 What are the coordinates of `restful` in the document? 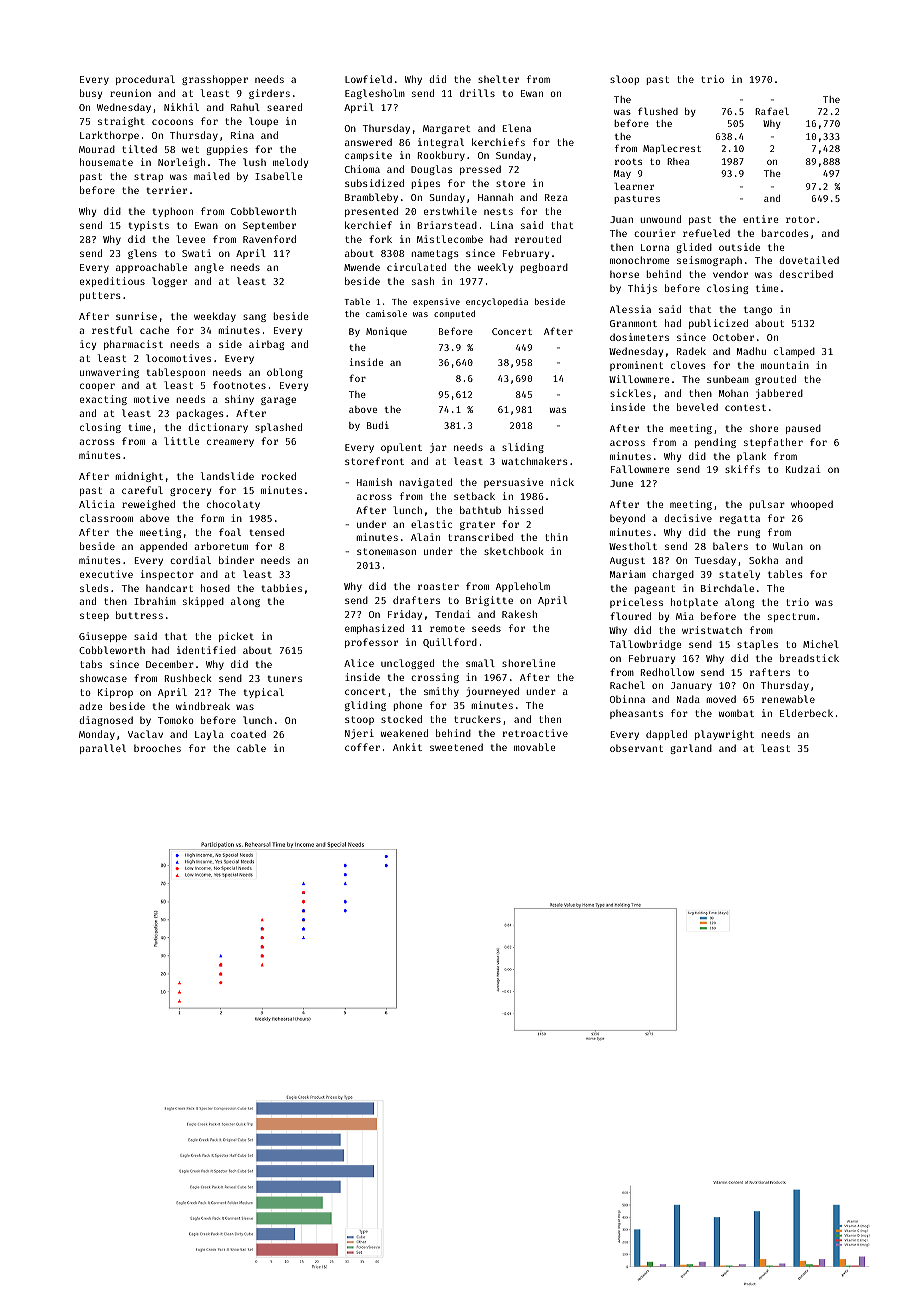 It's located at (112, 330).
